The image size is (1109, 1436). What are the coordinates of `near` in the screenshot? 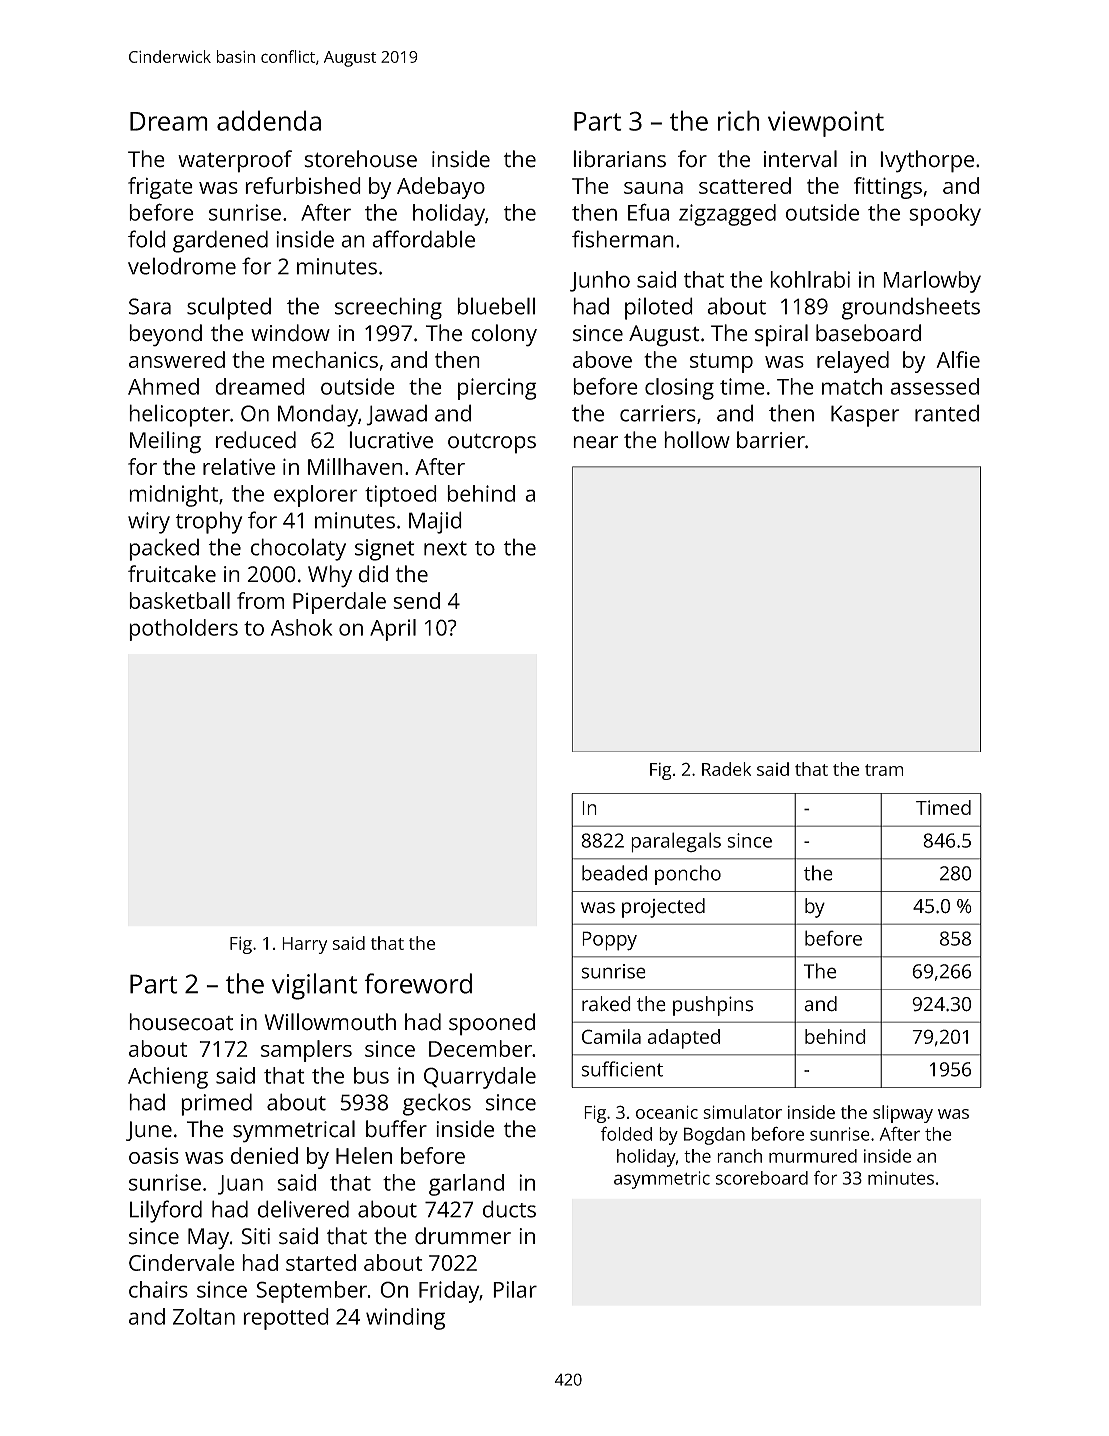 It's located at (595, 442).
